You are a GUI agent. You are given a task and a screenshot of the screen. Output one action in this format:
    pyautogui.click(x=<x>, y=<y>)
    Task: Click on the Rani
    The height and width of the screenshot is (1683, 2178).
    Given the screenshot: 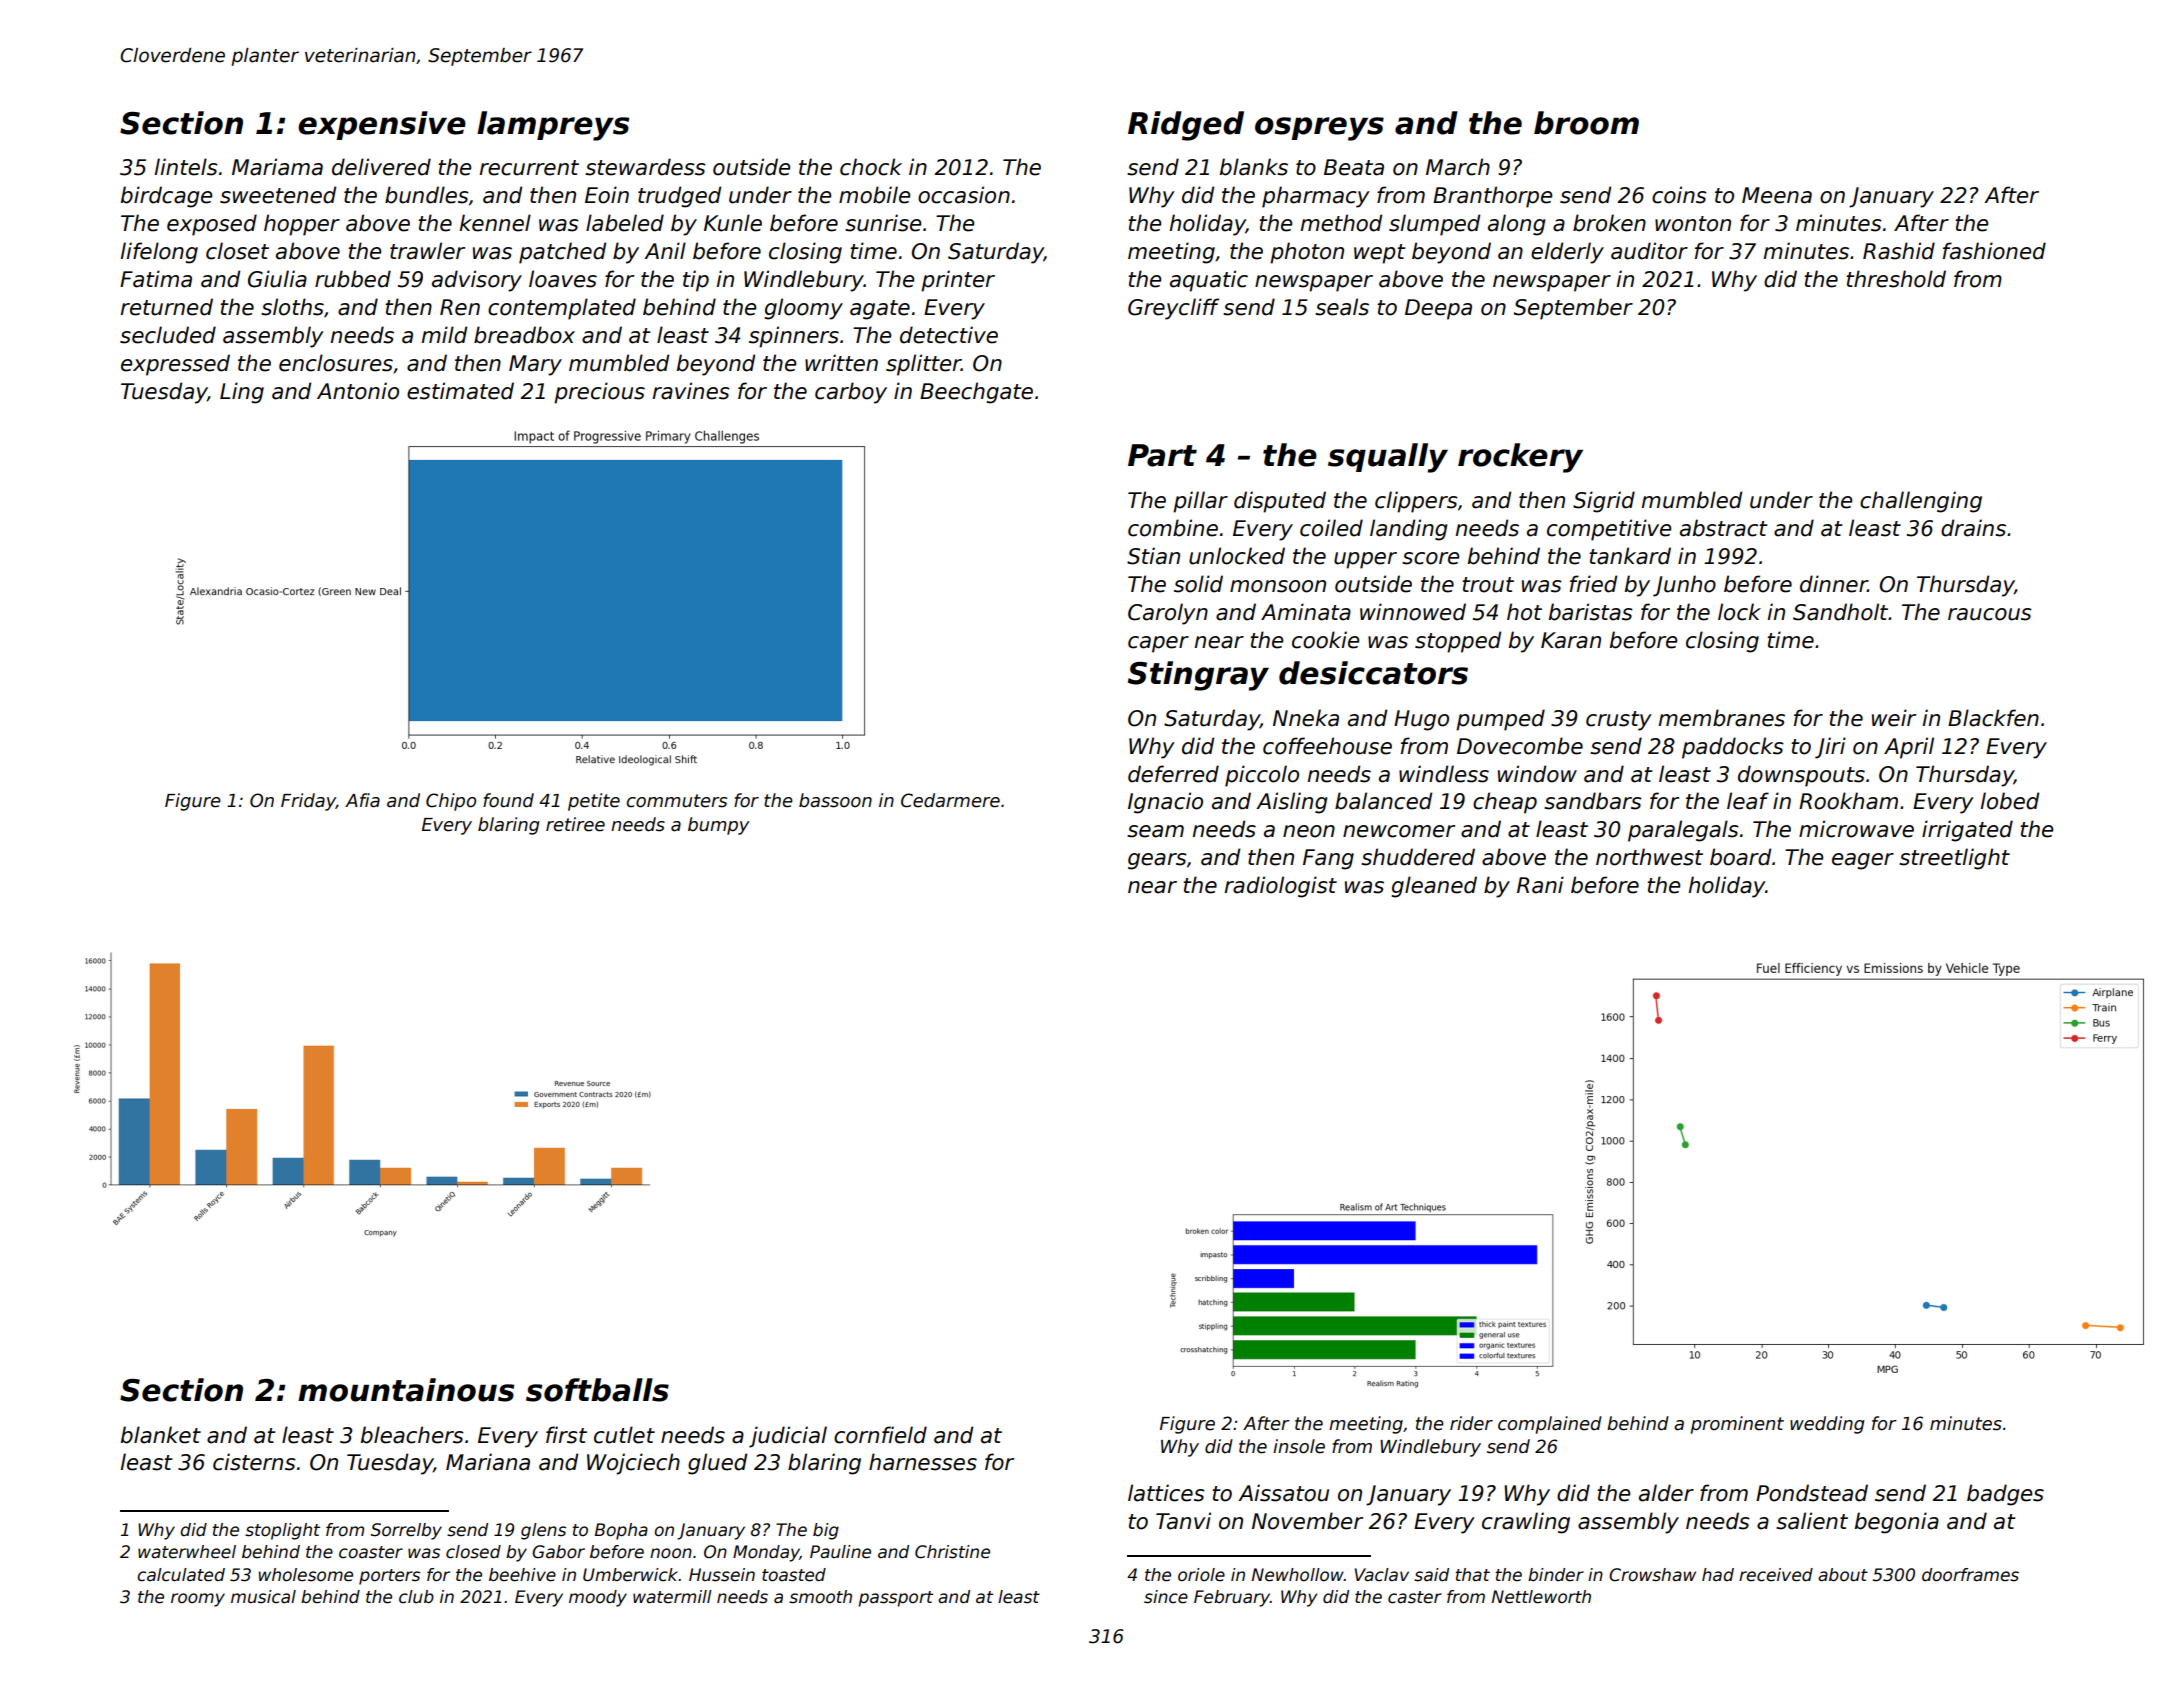 What is the action you would take?
    pyautogui.click(x=1540, y=885)
